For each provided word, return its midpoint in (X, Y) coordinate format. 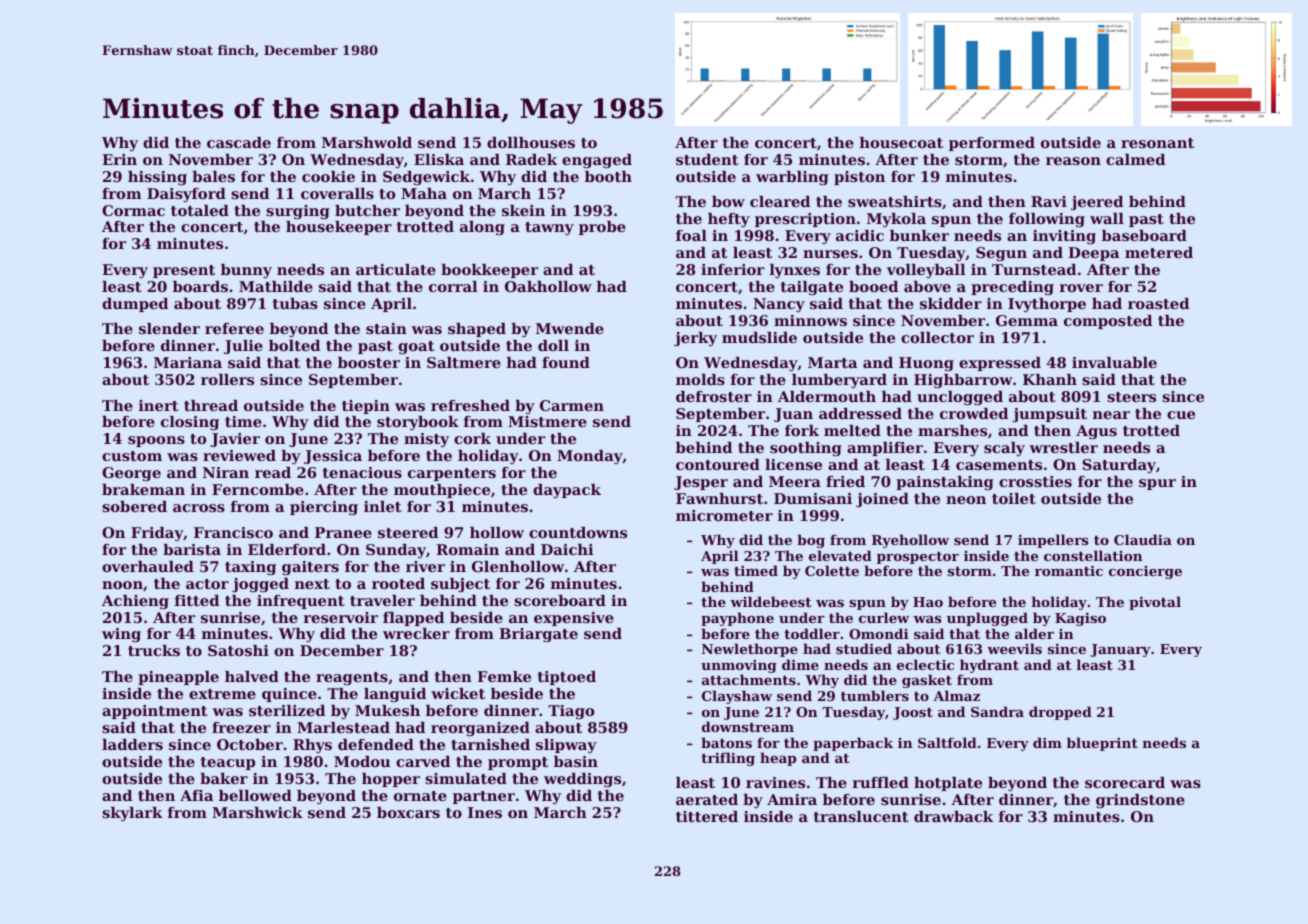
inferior (732, 269)
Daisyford (186, 195)
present (184, 271)
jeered (1097, 203)
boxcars (408, 812)
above (927, 286)
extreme (222, 694)
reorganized (480, 729)
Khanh (1050, 379)
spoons (156, 441)
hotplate (948, 784)
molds (700, 379)
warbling (792, 178)
